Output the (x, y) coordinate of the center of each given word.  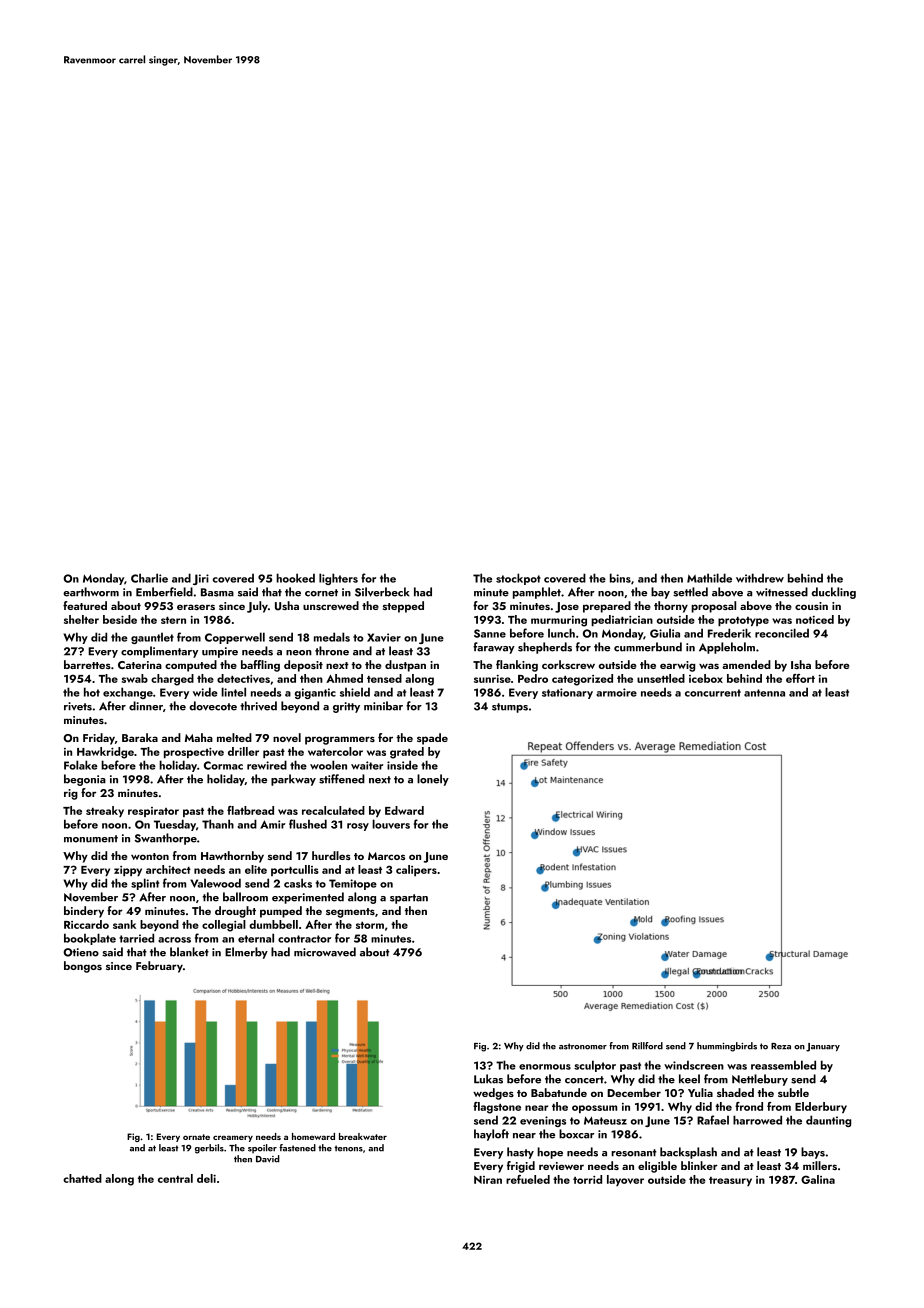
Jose (567, 607)
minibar (383, 706)
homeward (313, 1136)
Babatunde (559, 1092)
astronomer (583, 1046)
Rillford (647, 1046)
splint (145, 884)
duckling (834, 593)
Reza (781, 1046)
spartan (409, 899)
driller (243, 751)
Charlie (149, 578)
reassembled (783, 1065)
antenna (764, 693)
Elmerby (246, 953)
